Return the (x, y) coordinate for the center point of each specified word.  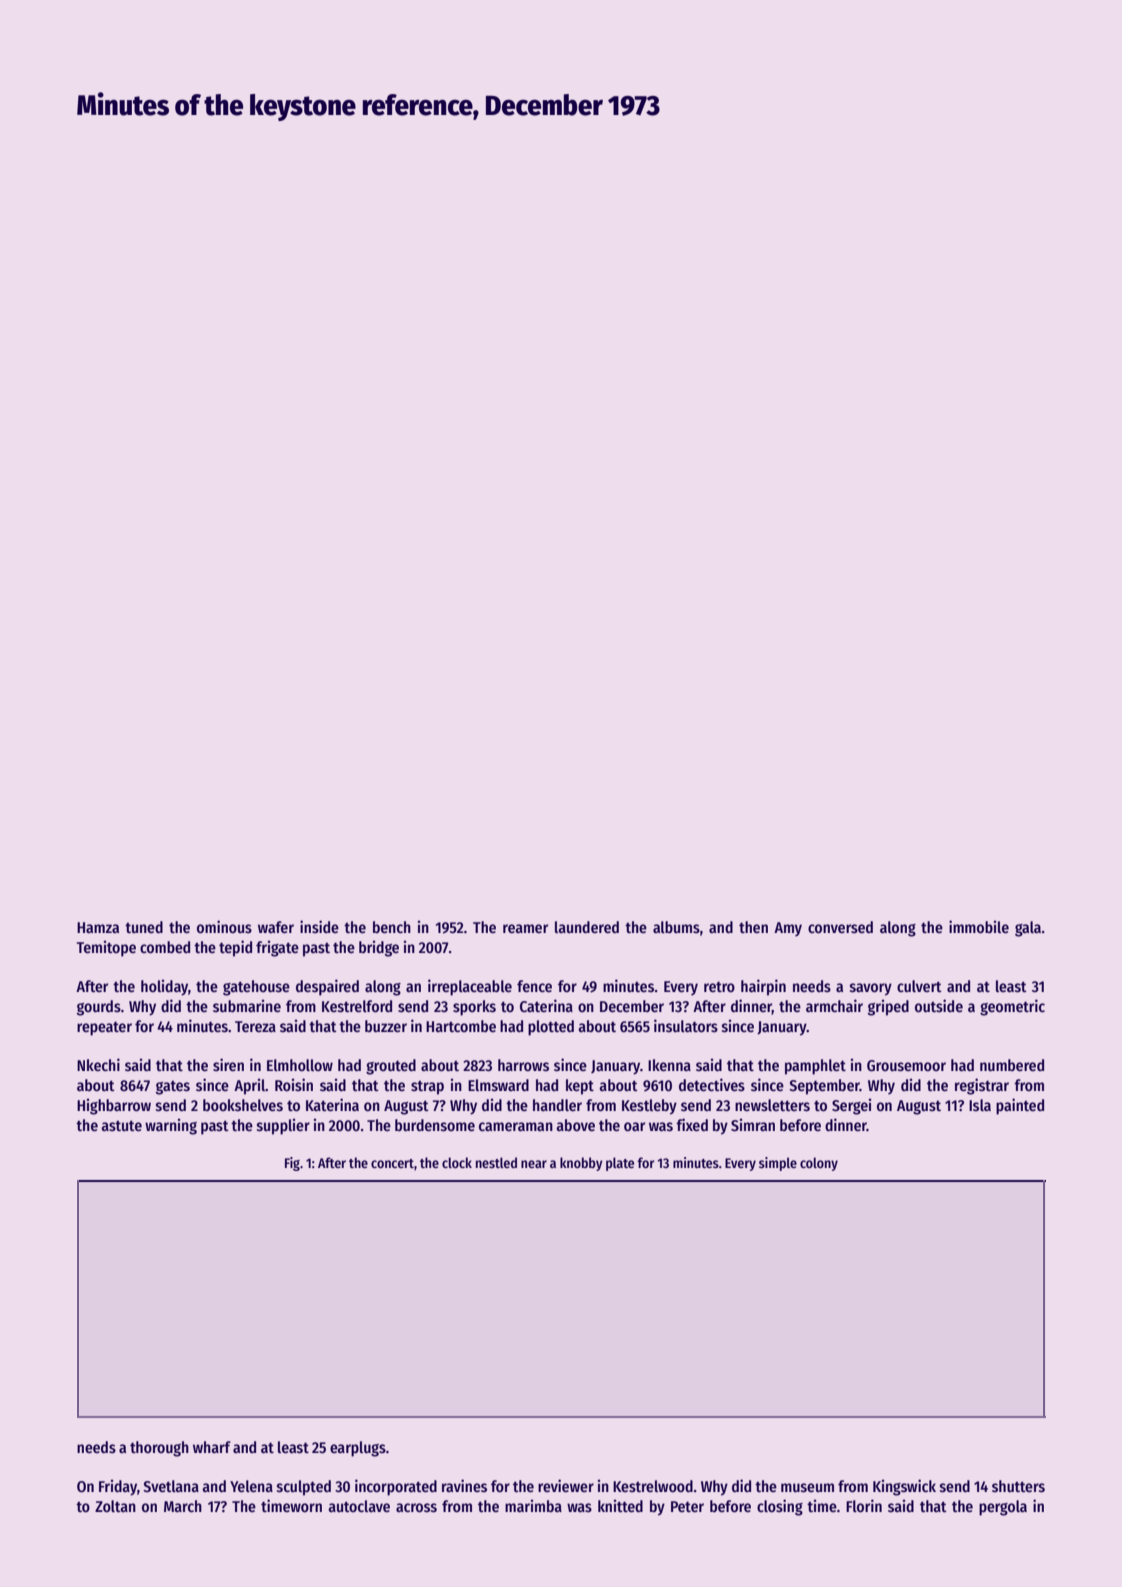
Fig (292, 1164)
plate (620, 1164)
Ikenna (669, 1065)
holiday (164, 987)
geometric (1012, 1007)
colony (819, 1164)
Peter (687, 1506)
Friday (118, 1487)
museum (807, 1488)
